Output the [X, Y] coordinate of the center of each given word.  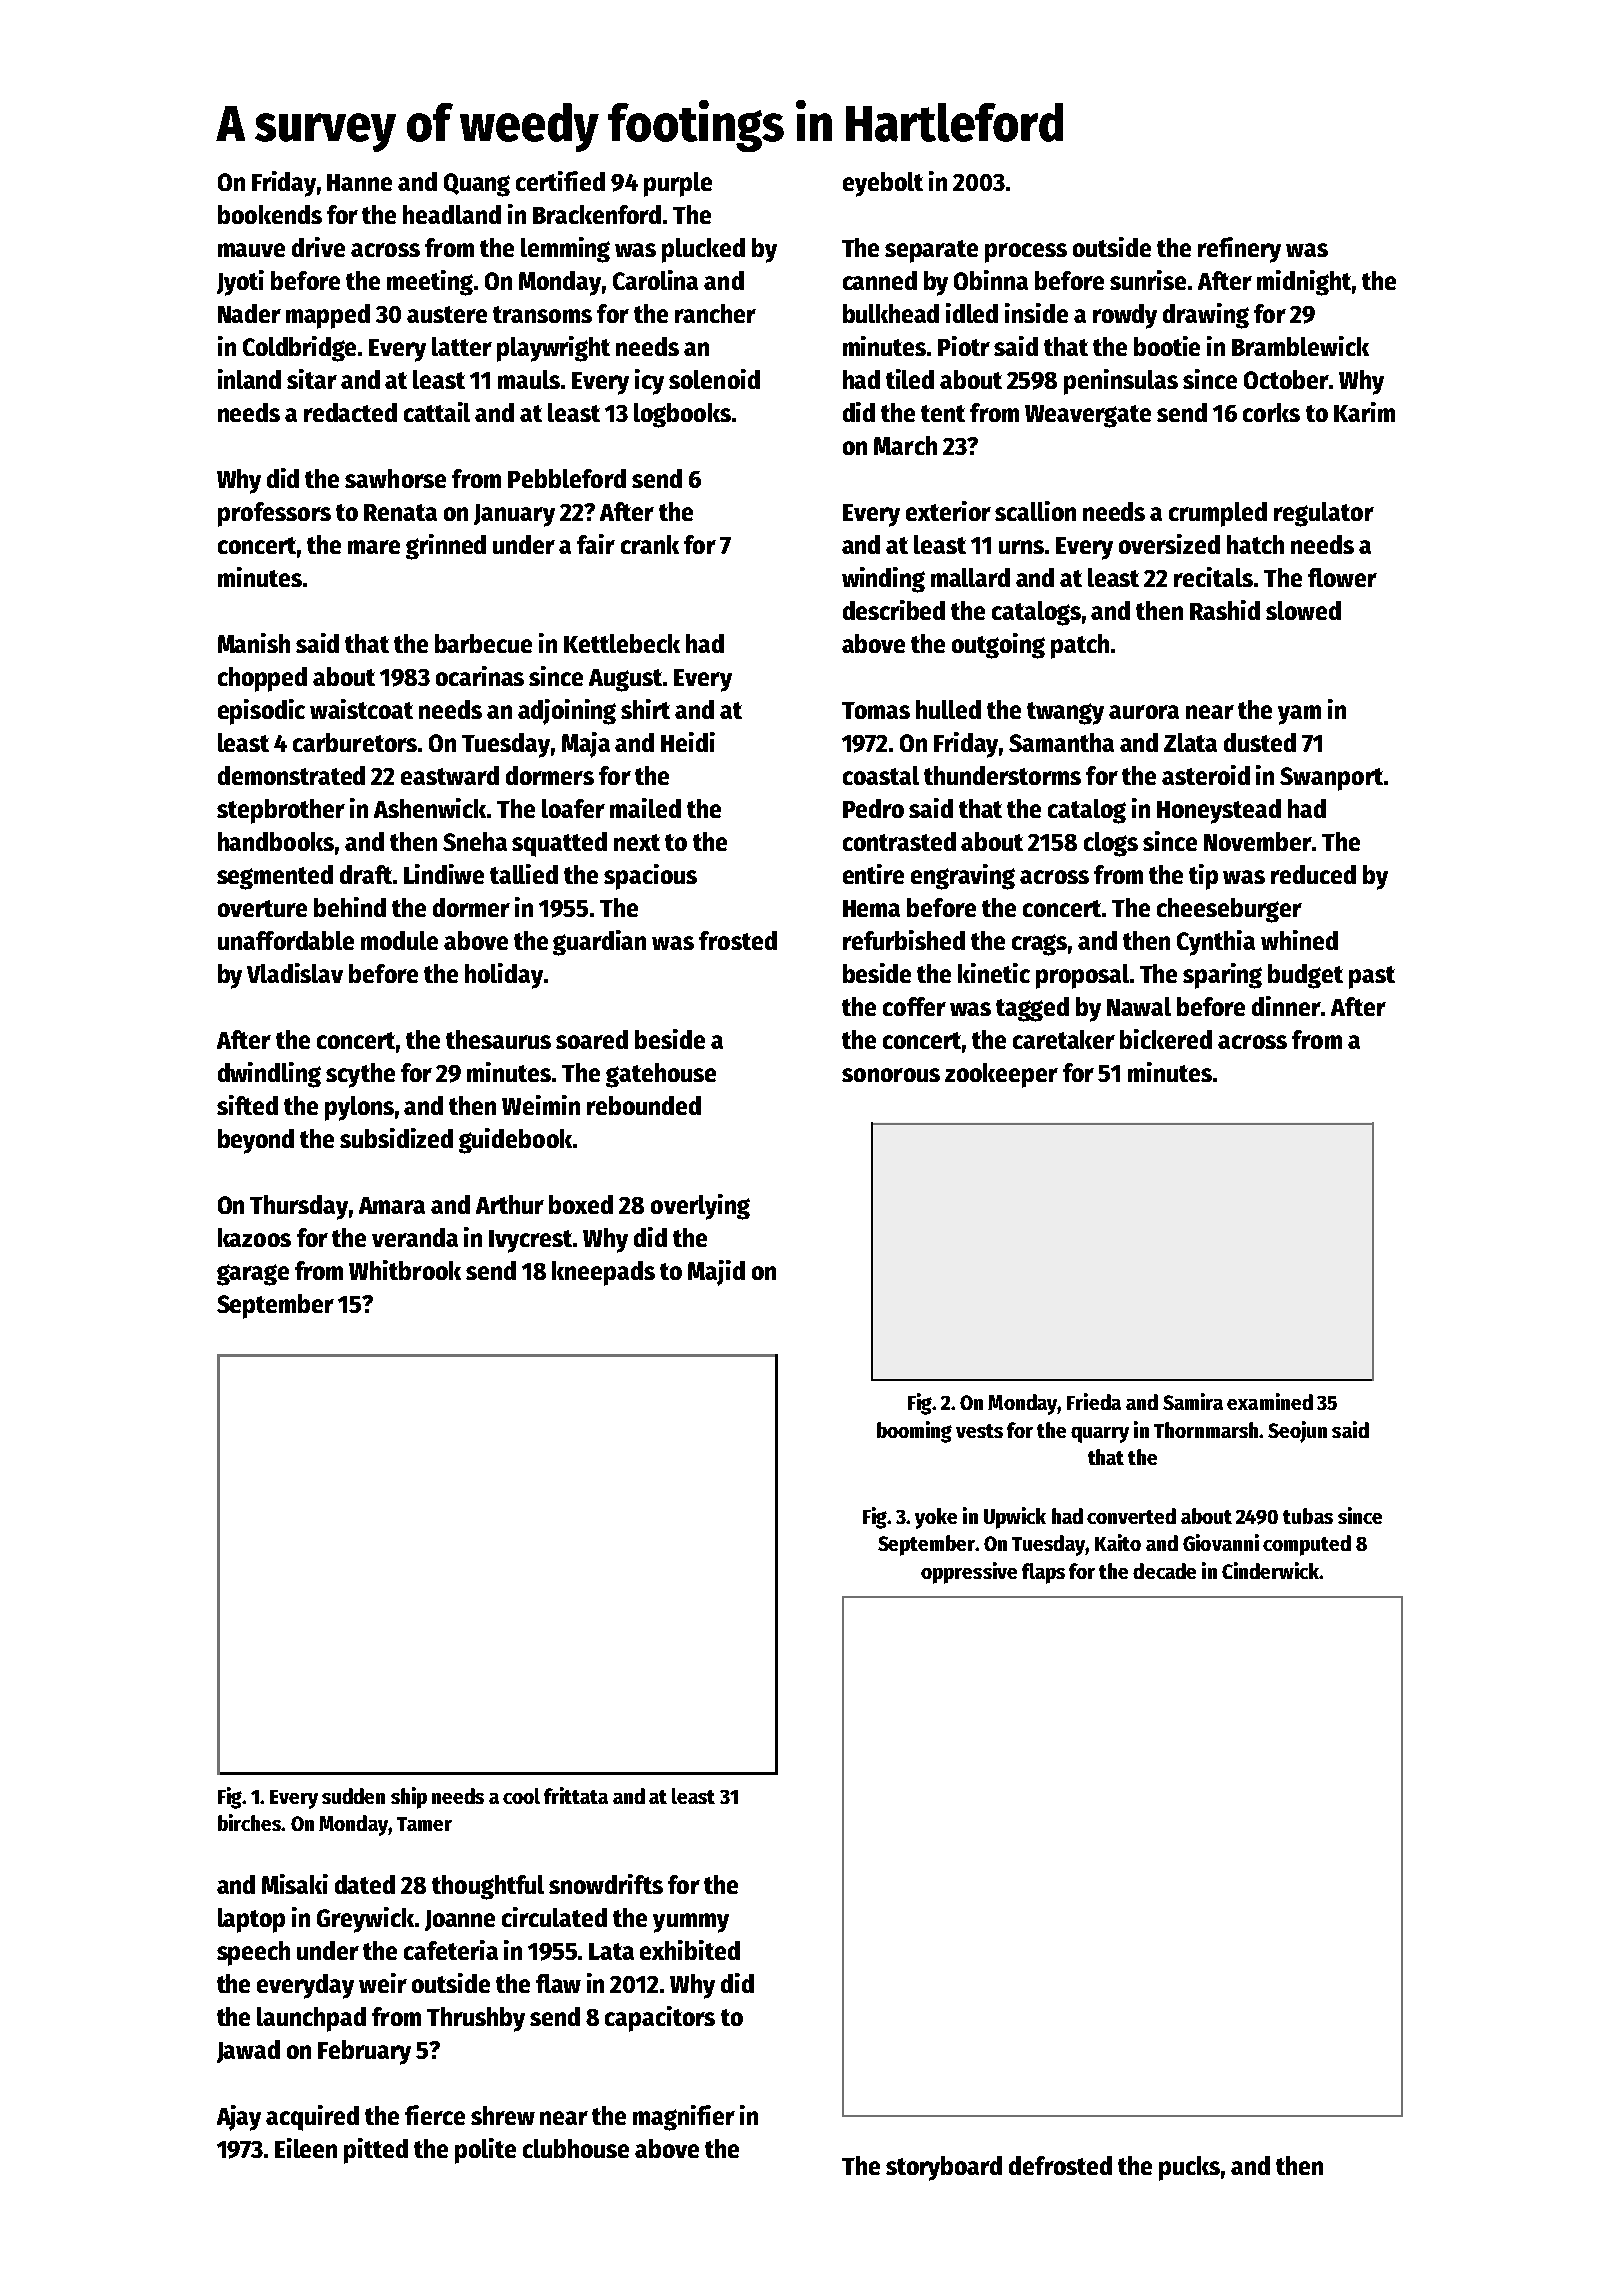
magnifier [684, 2118]
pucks [1189, 2168]
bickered [1166, 1039]
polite [485, 2151]
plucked [703, 250]
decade [1164, 1571]
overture [262, 908]
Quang [477, 185]
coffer [914, 1006]
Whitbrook [405, 1270]
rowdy [1125, 316]
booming [914, 1432]
